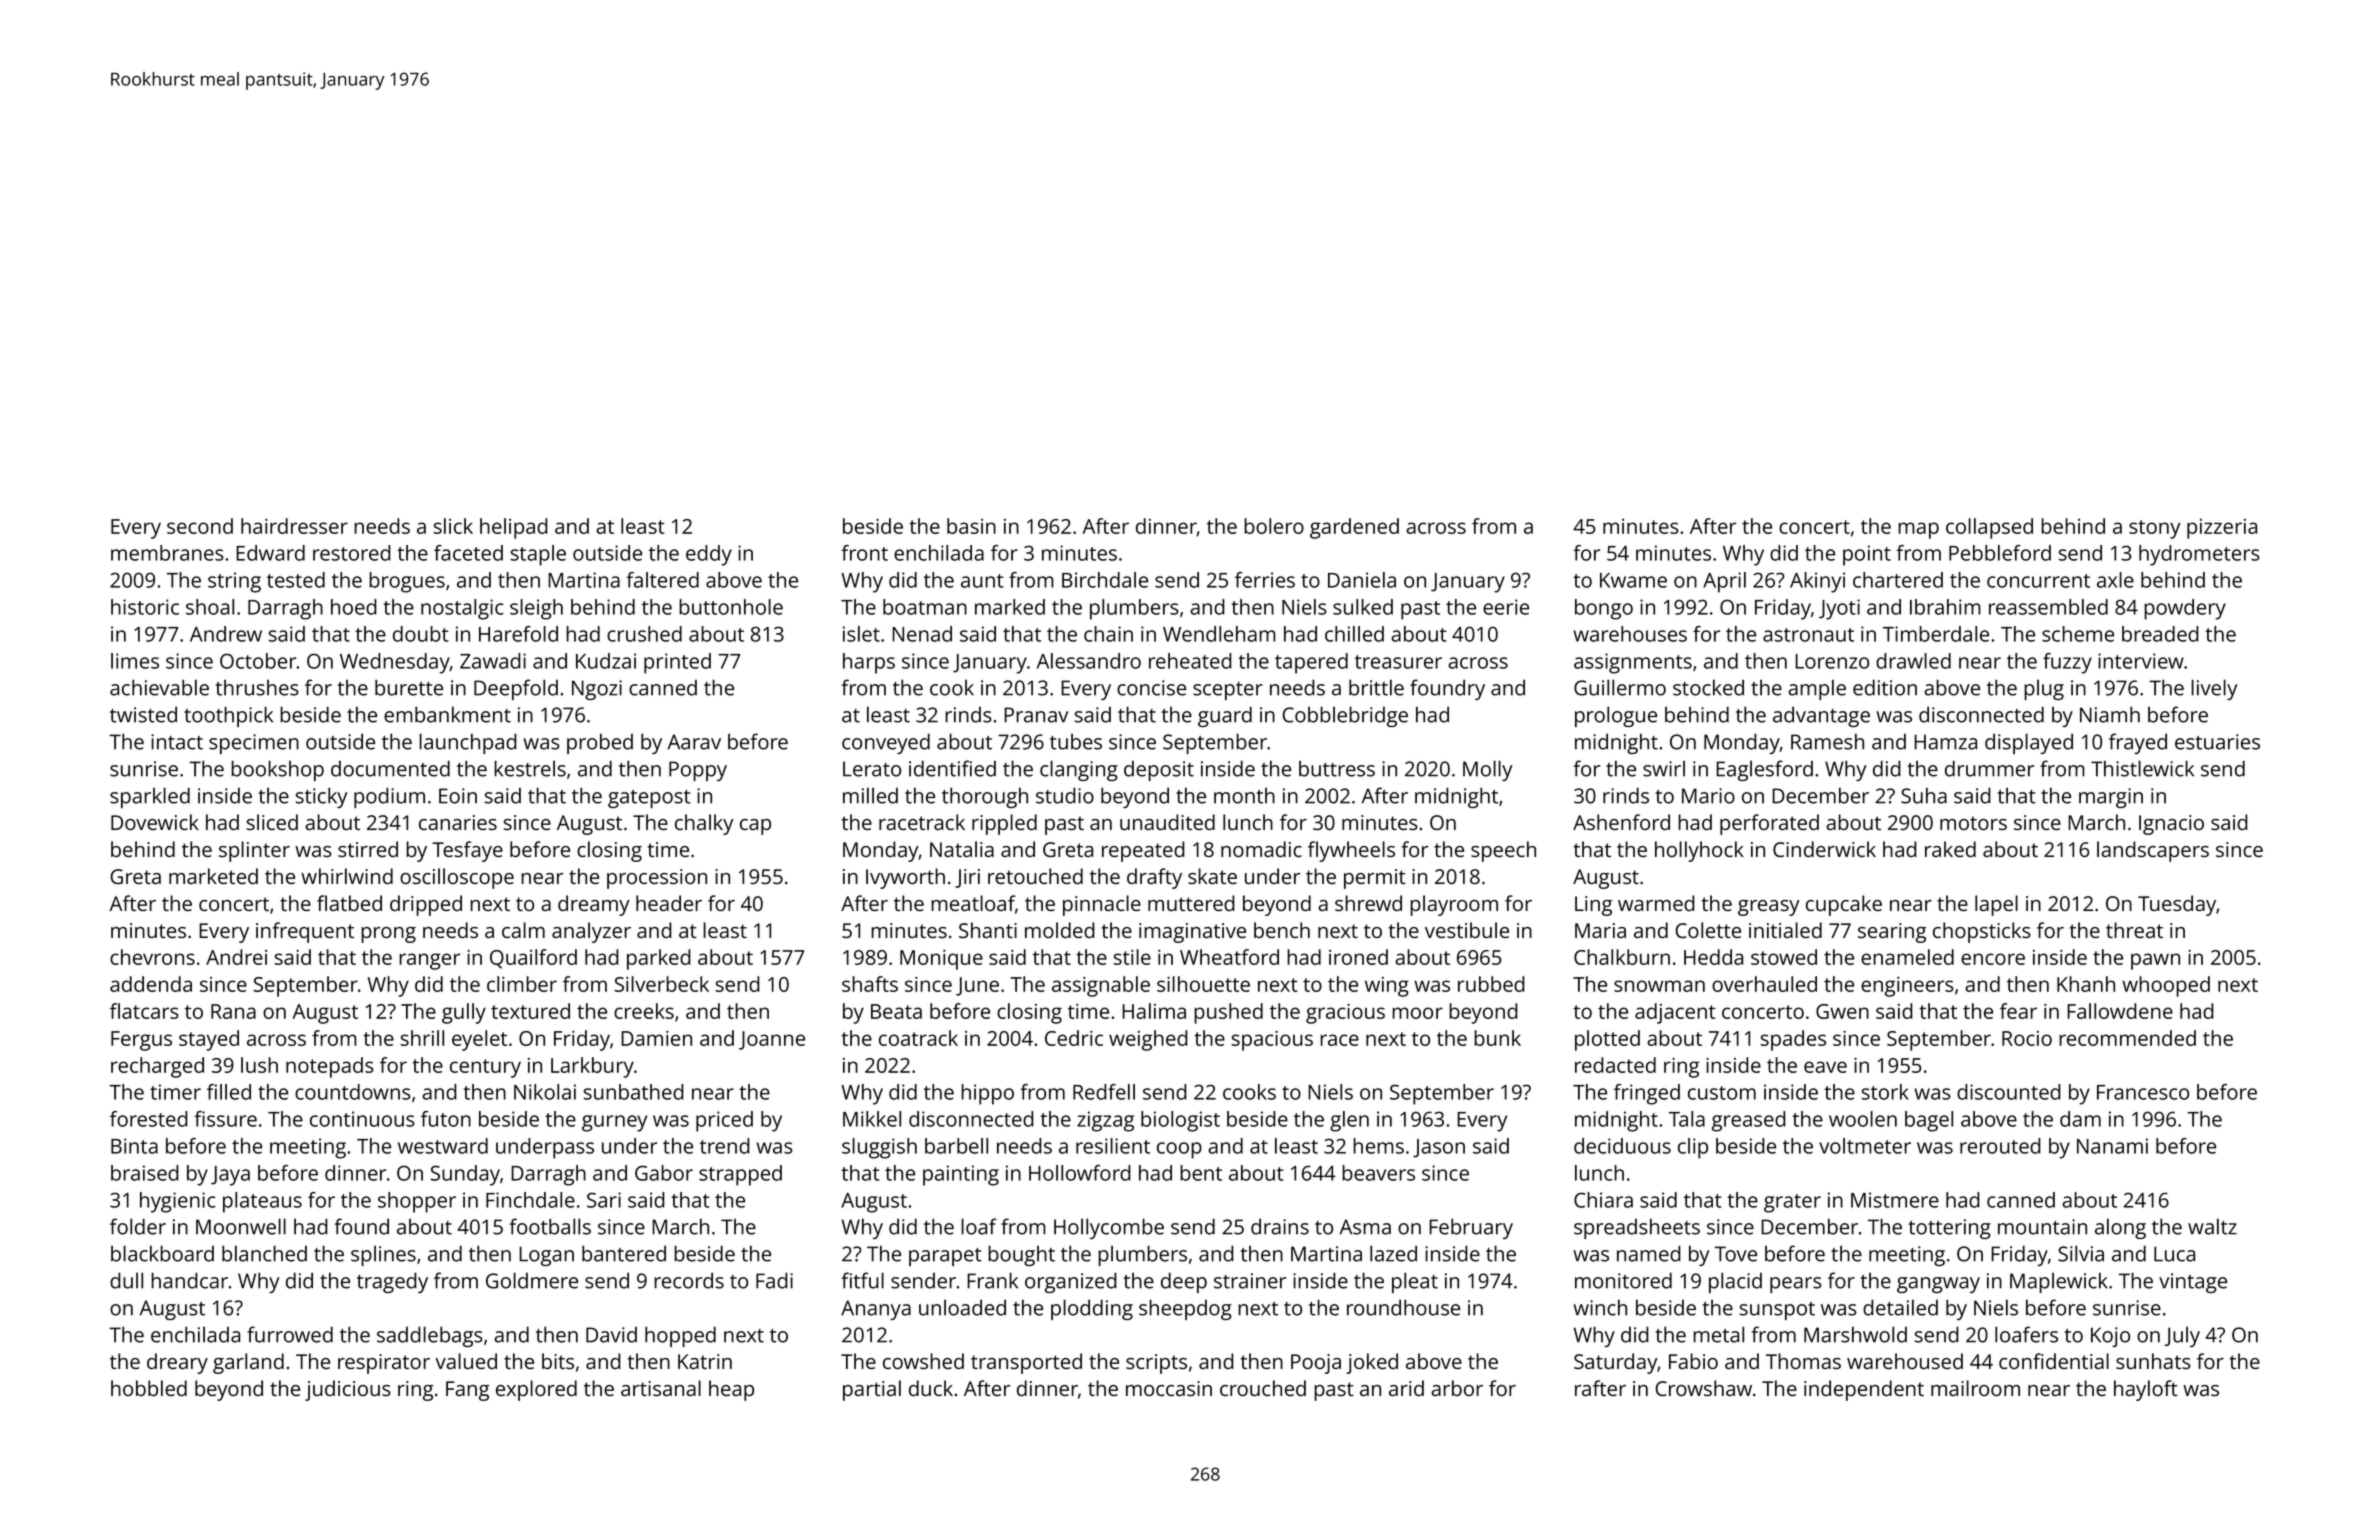  What do you see at coordinates (1722, 1093) in the screenshot?
I see `custom` at bounding box center [1722, 1093].
